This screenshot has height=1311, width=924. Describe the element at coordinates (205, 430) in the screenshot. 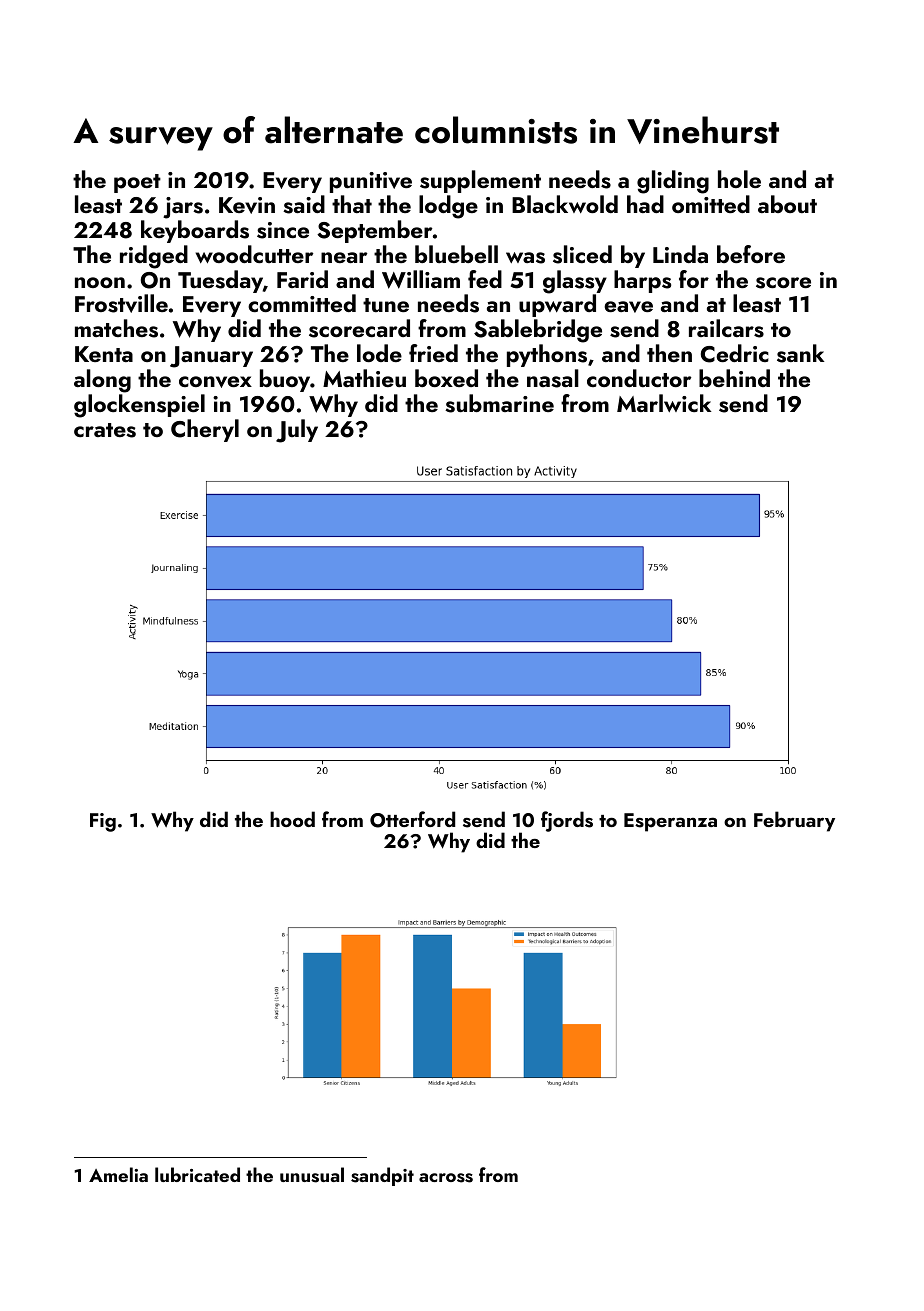

I see `Cheryl` at that location.
